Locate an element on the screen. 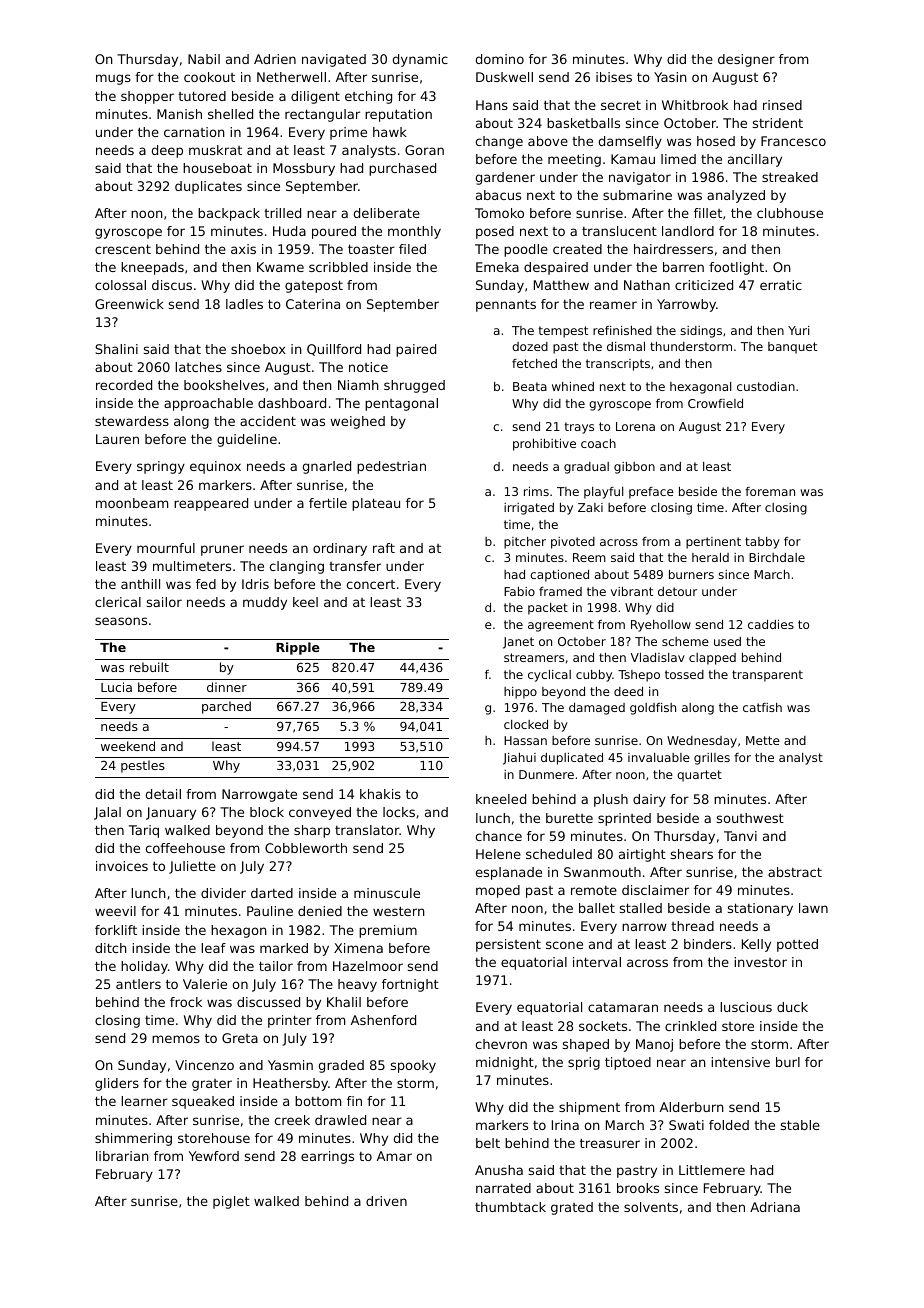 This screenshot has height=1308, width=924. Vincenzo is located at coordinates (204, 1065).
